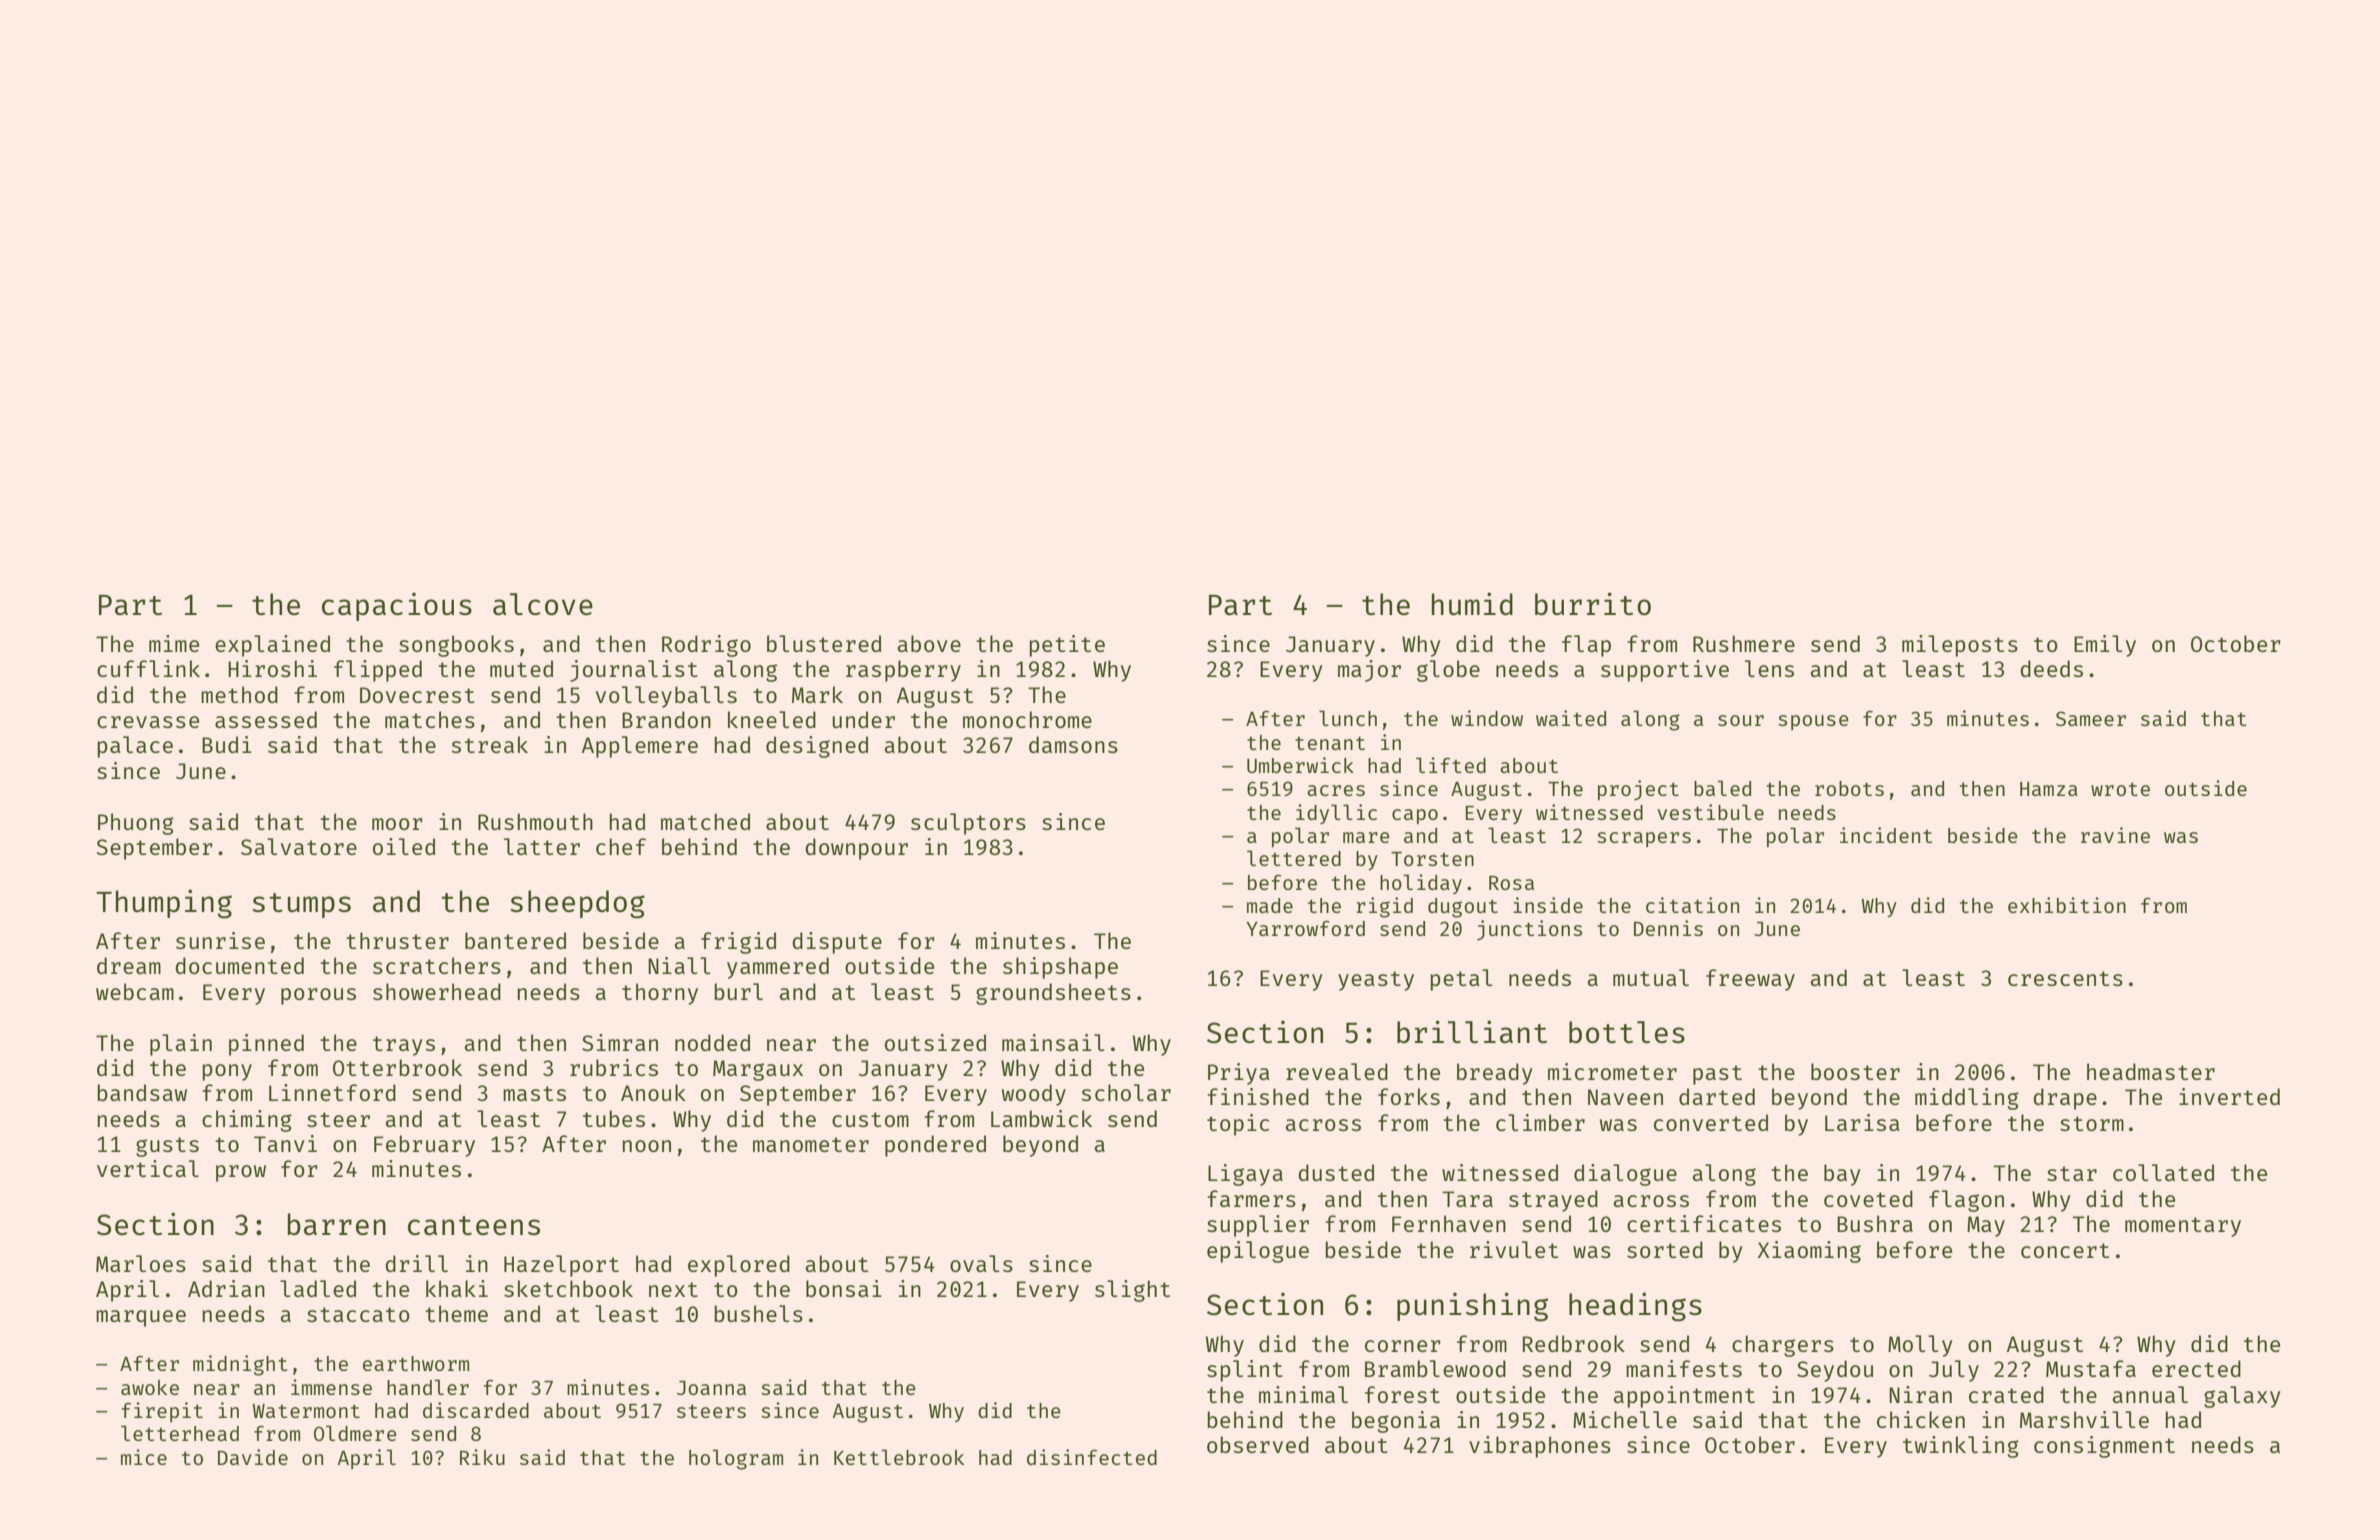 The height and width of the screenshot is (1540, 2380). I want to click on bantered, so click(515, 940).
